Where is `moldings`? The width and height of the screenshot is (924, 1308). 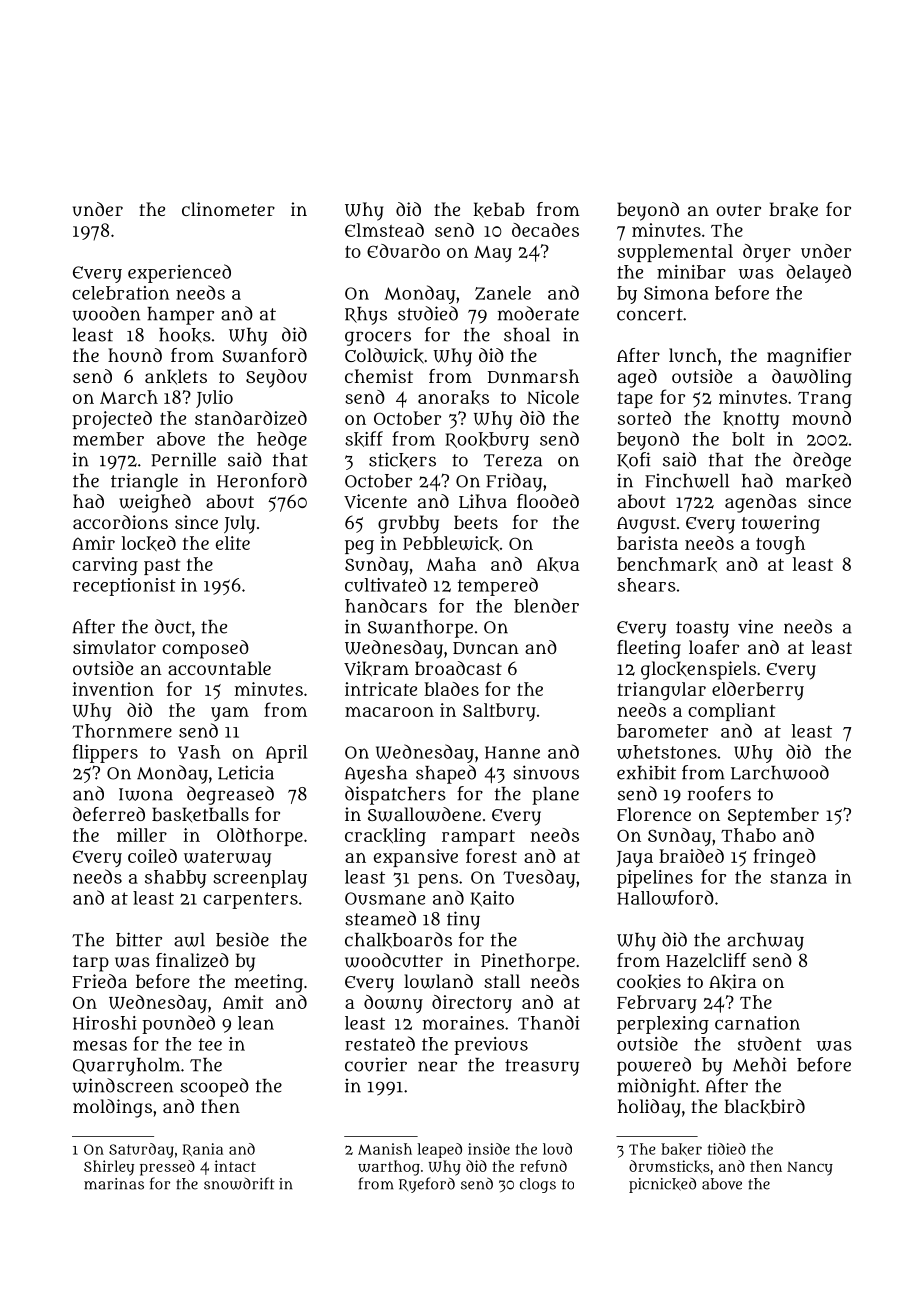
moldings is located at coordinates (112, 1108).
